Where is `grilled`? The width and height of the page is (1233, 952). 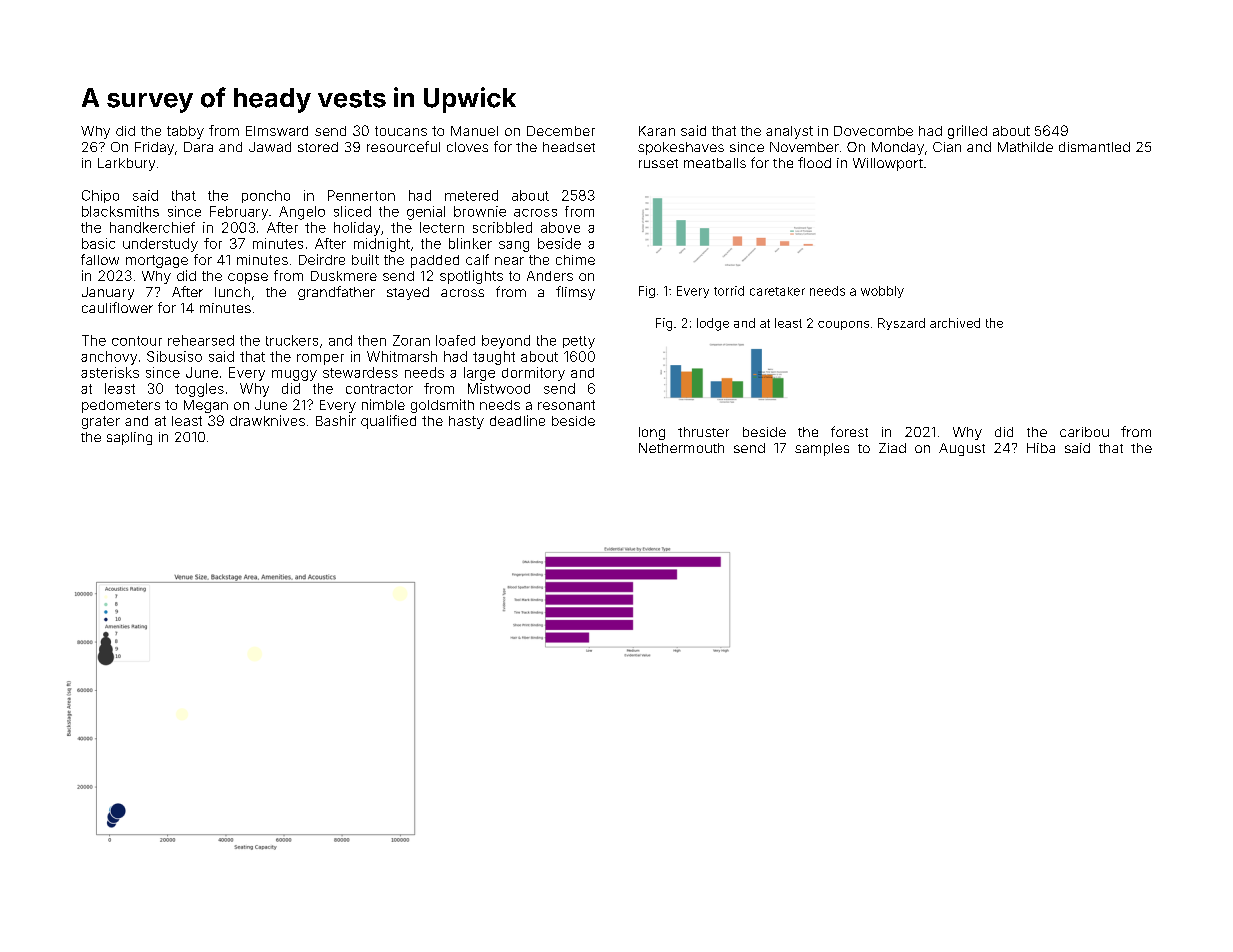 grilled is located at coordinates (967, 132).
